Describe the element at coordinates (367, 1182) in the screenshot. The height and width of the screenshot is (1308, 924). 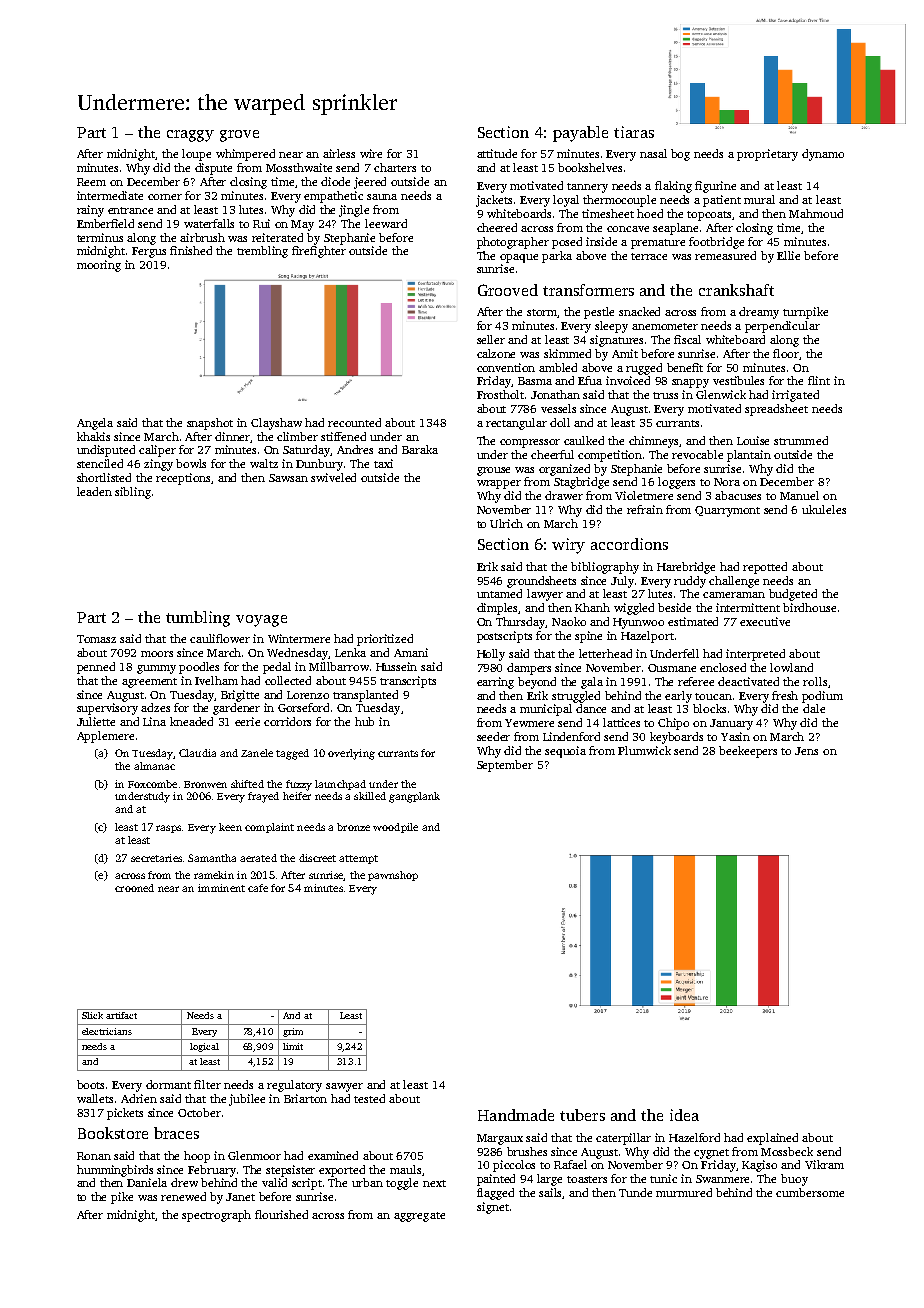
I see `urban` at that location.
